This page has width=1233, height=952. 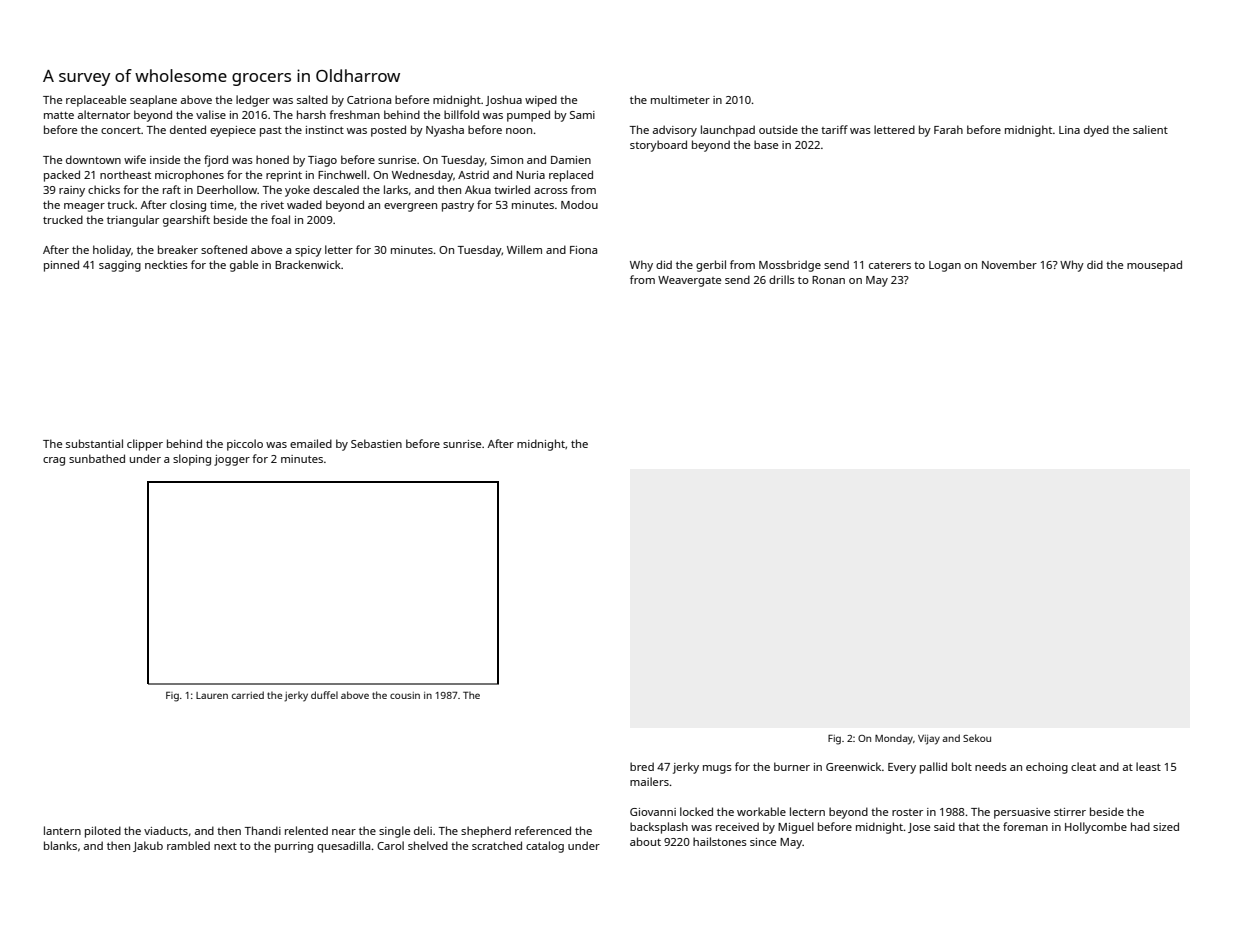 I want to click on Joshua, so click(x=504, y=100).
